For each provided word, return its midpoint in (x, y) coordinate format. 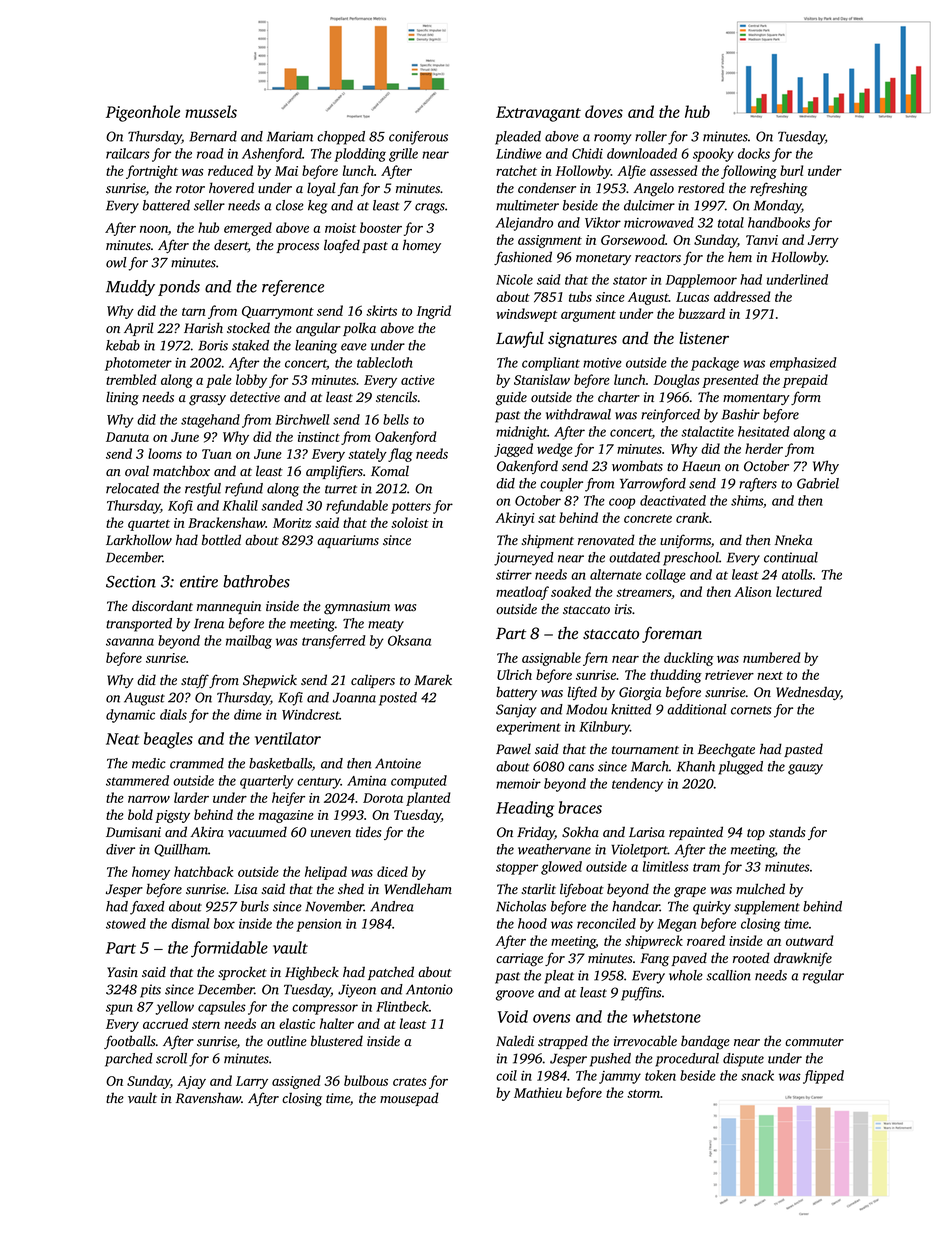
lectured (799, 591)
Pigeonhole (143, 113)
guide (511, 398)
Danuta (127, 437)
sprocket (242, 973)
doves (604, 111)
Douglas (676, 381)
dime (248, 714)
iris (623, 609)
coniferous (418, 138)
